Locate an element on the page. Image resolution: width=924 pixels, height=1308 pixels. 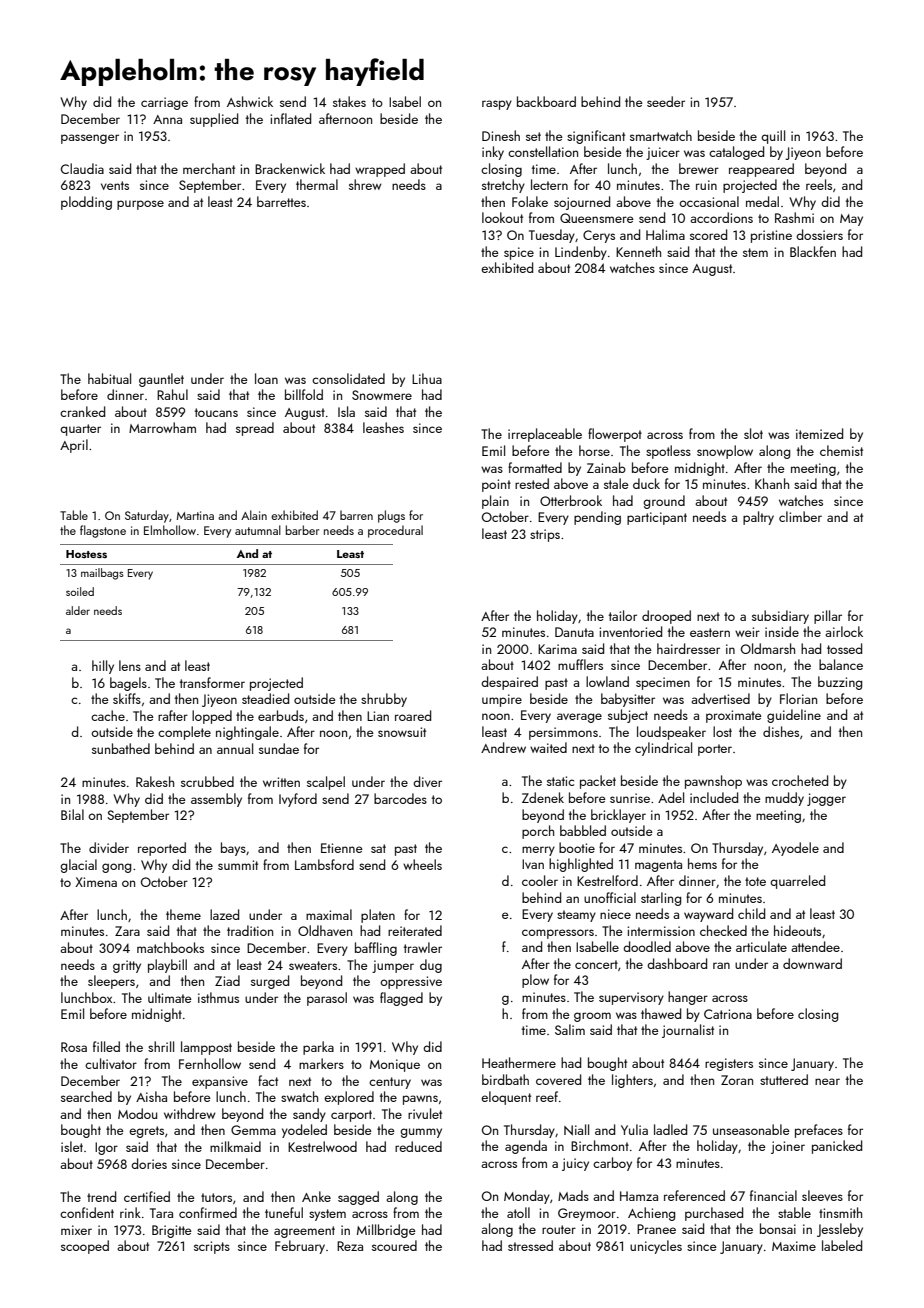
autumnal is located at coordinates (258, 530).
